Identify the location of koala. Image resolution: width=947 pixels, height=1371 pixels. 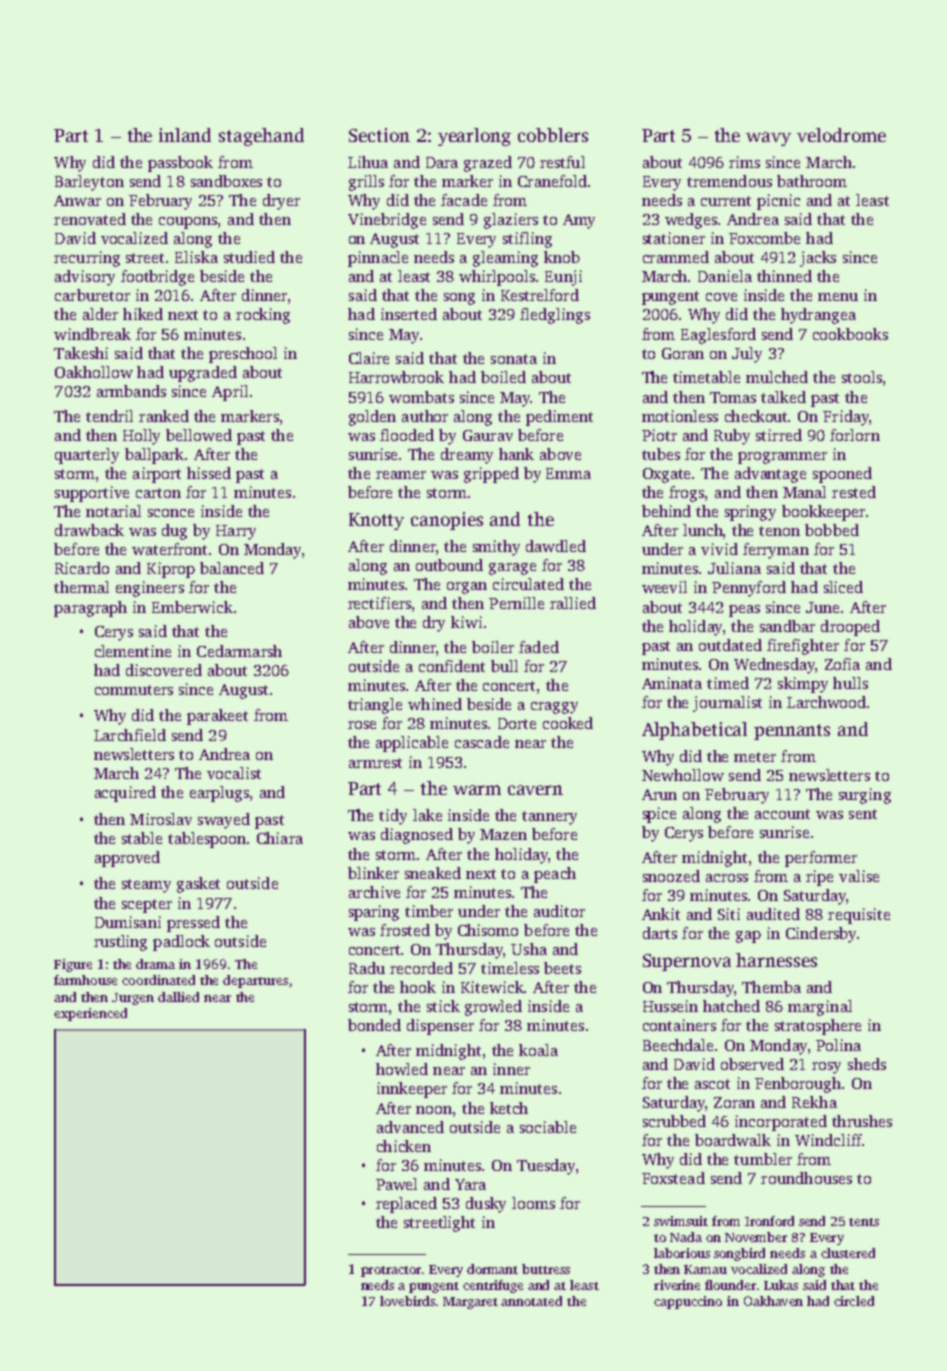
(538, 1050).
